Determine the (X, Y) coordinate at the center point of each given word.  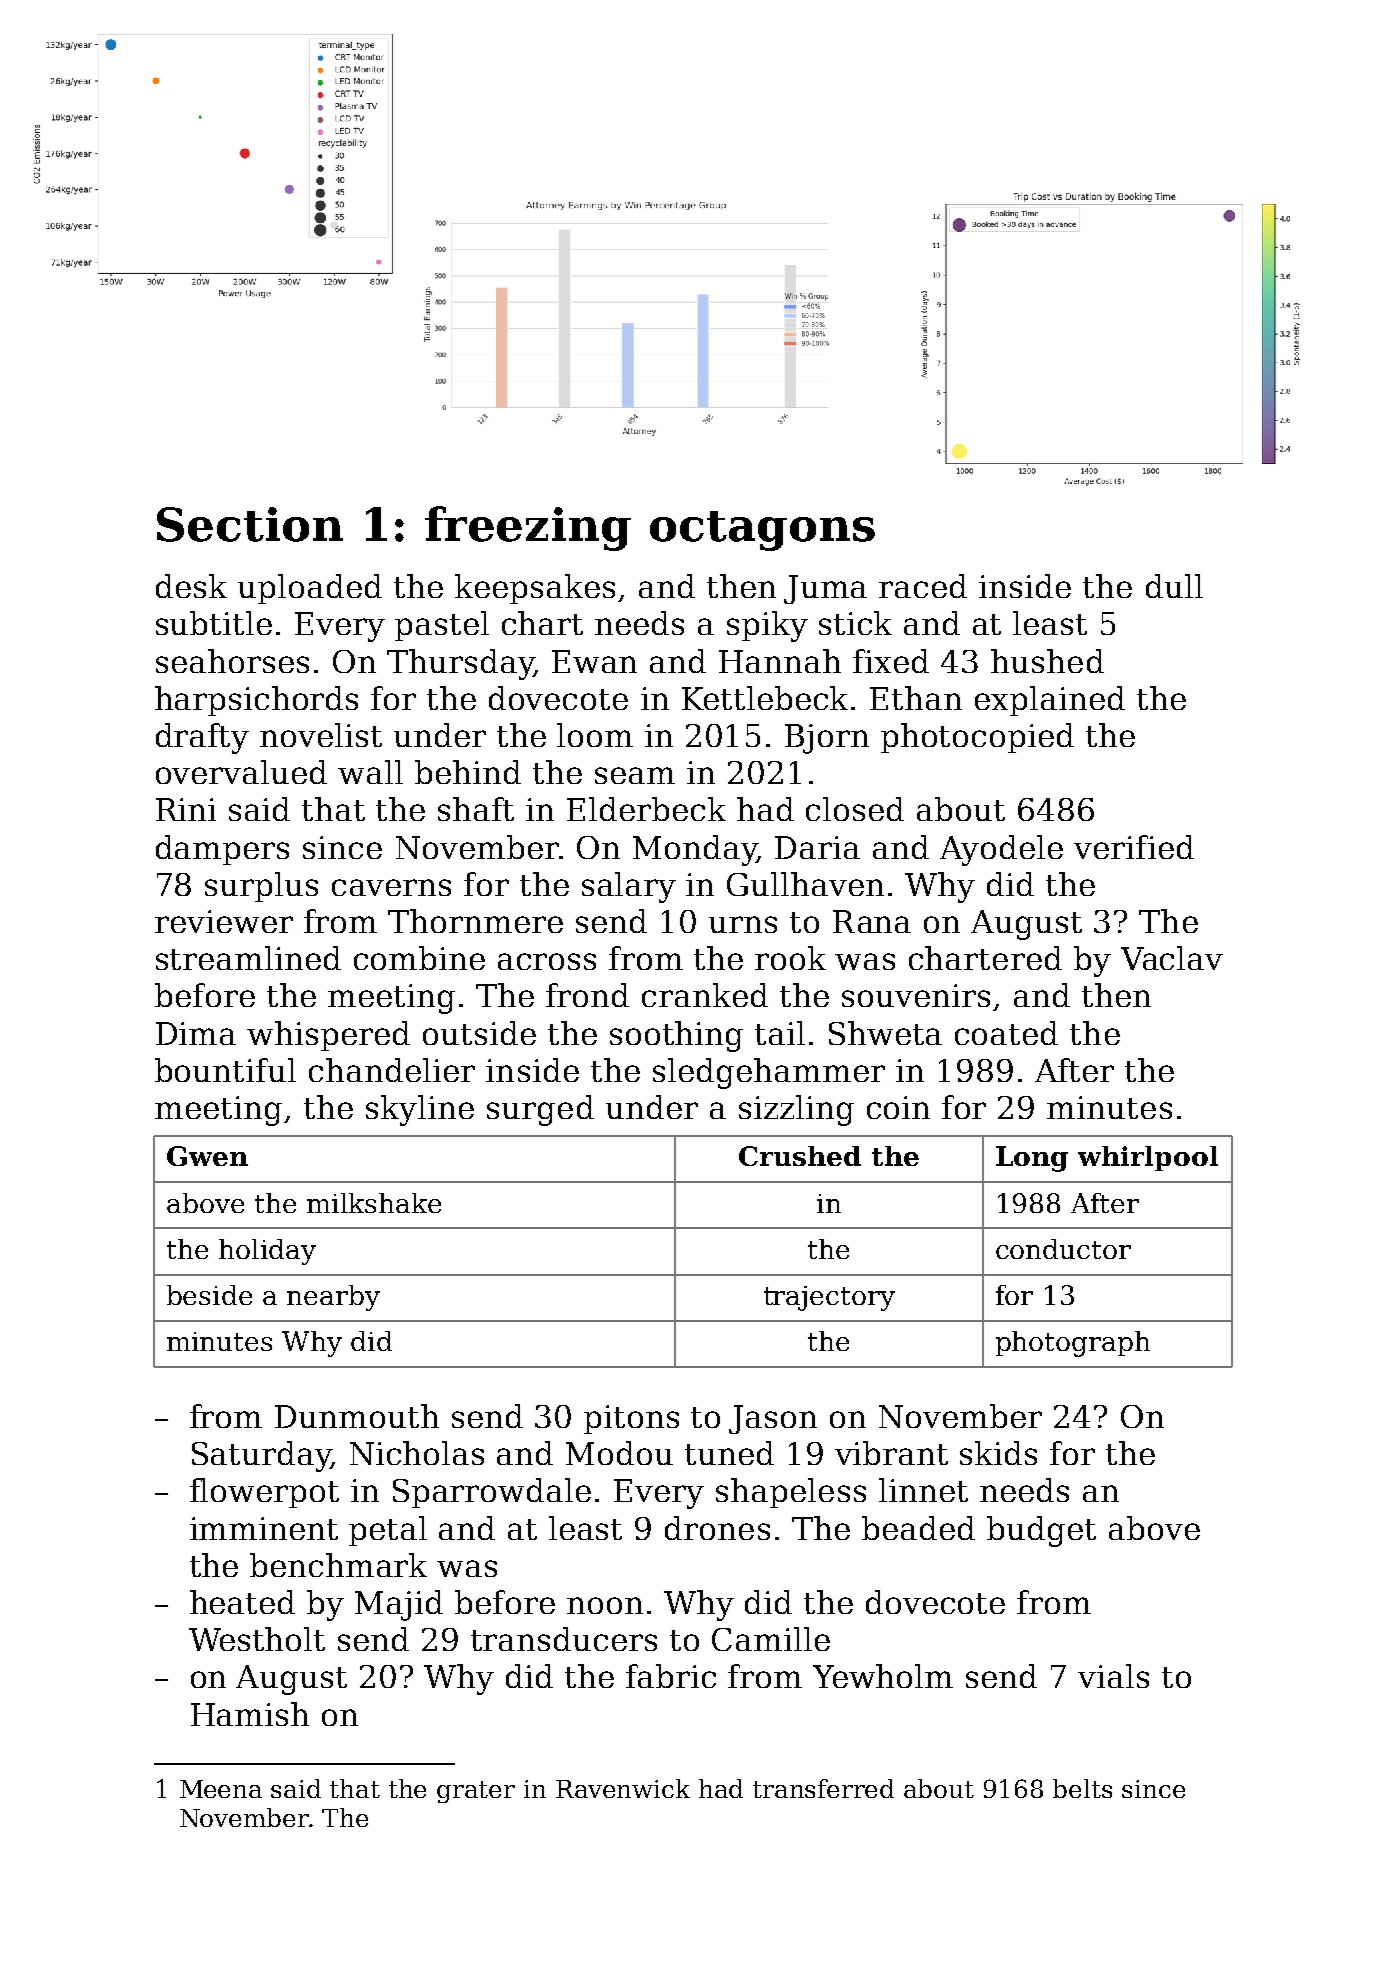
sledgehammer (769, 1073)
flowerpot (264, 1493)
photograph (1073, 1344)
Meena (221, 1789)
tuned (729, 1453)
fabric (671, 1676)
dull (1174, 586)
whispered (328, 1036)
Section (250, 524)
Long (1032, 1159)
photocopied (977, 738)
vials (1113, 1676)
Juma (825, 589)
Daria (817, 847)
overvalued (241, 772)
